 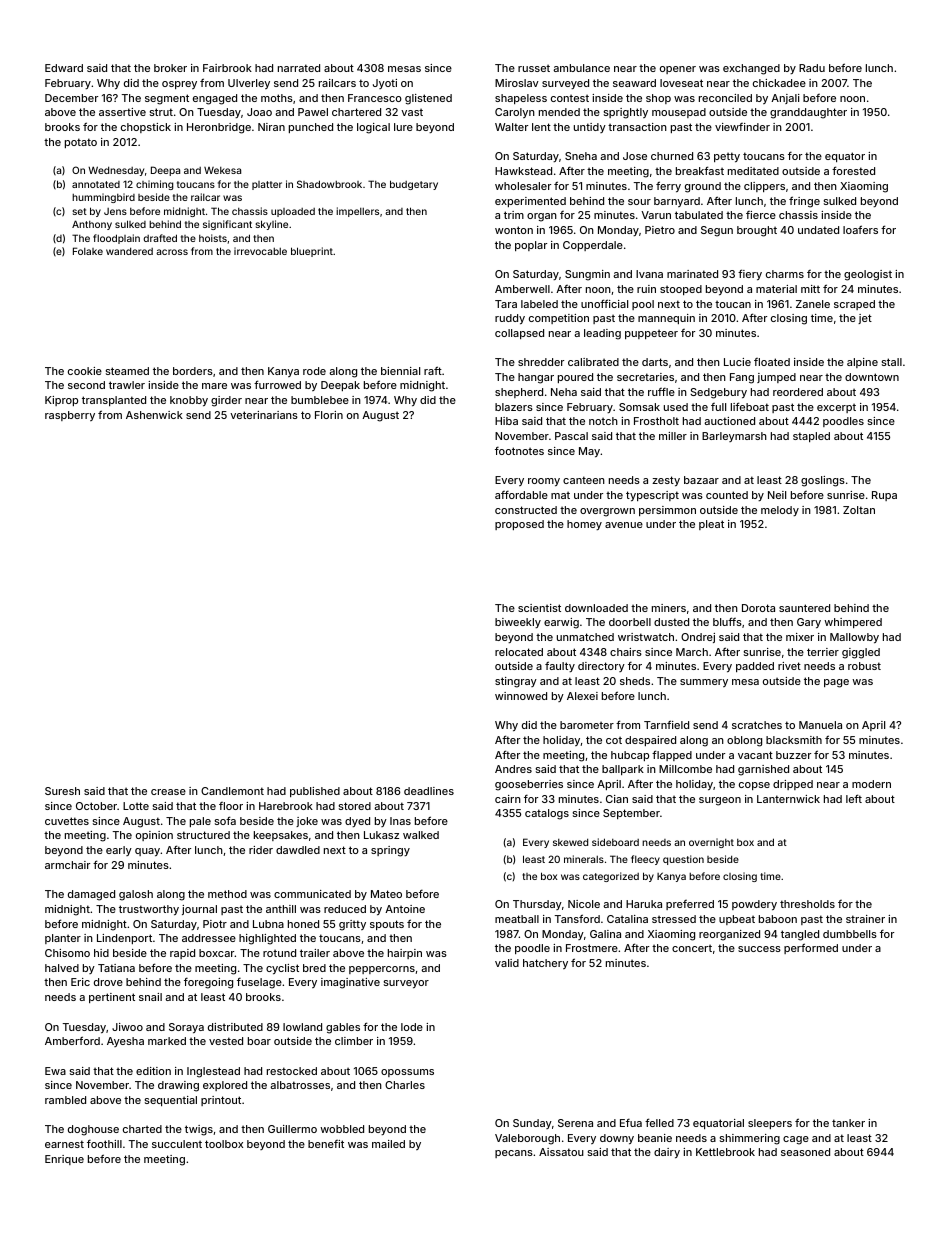 What do you see at coordinates (357, 822) in the page?
I see `dyed` at bounding box center [357, 822].
